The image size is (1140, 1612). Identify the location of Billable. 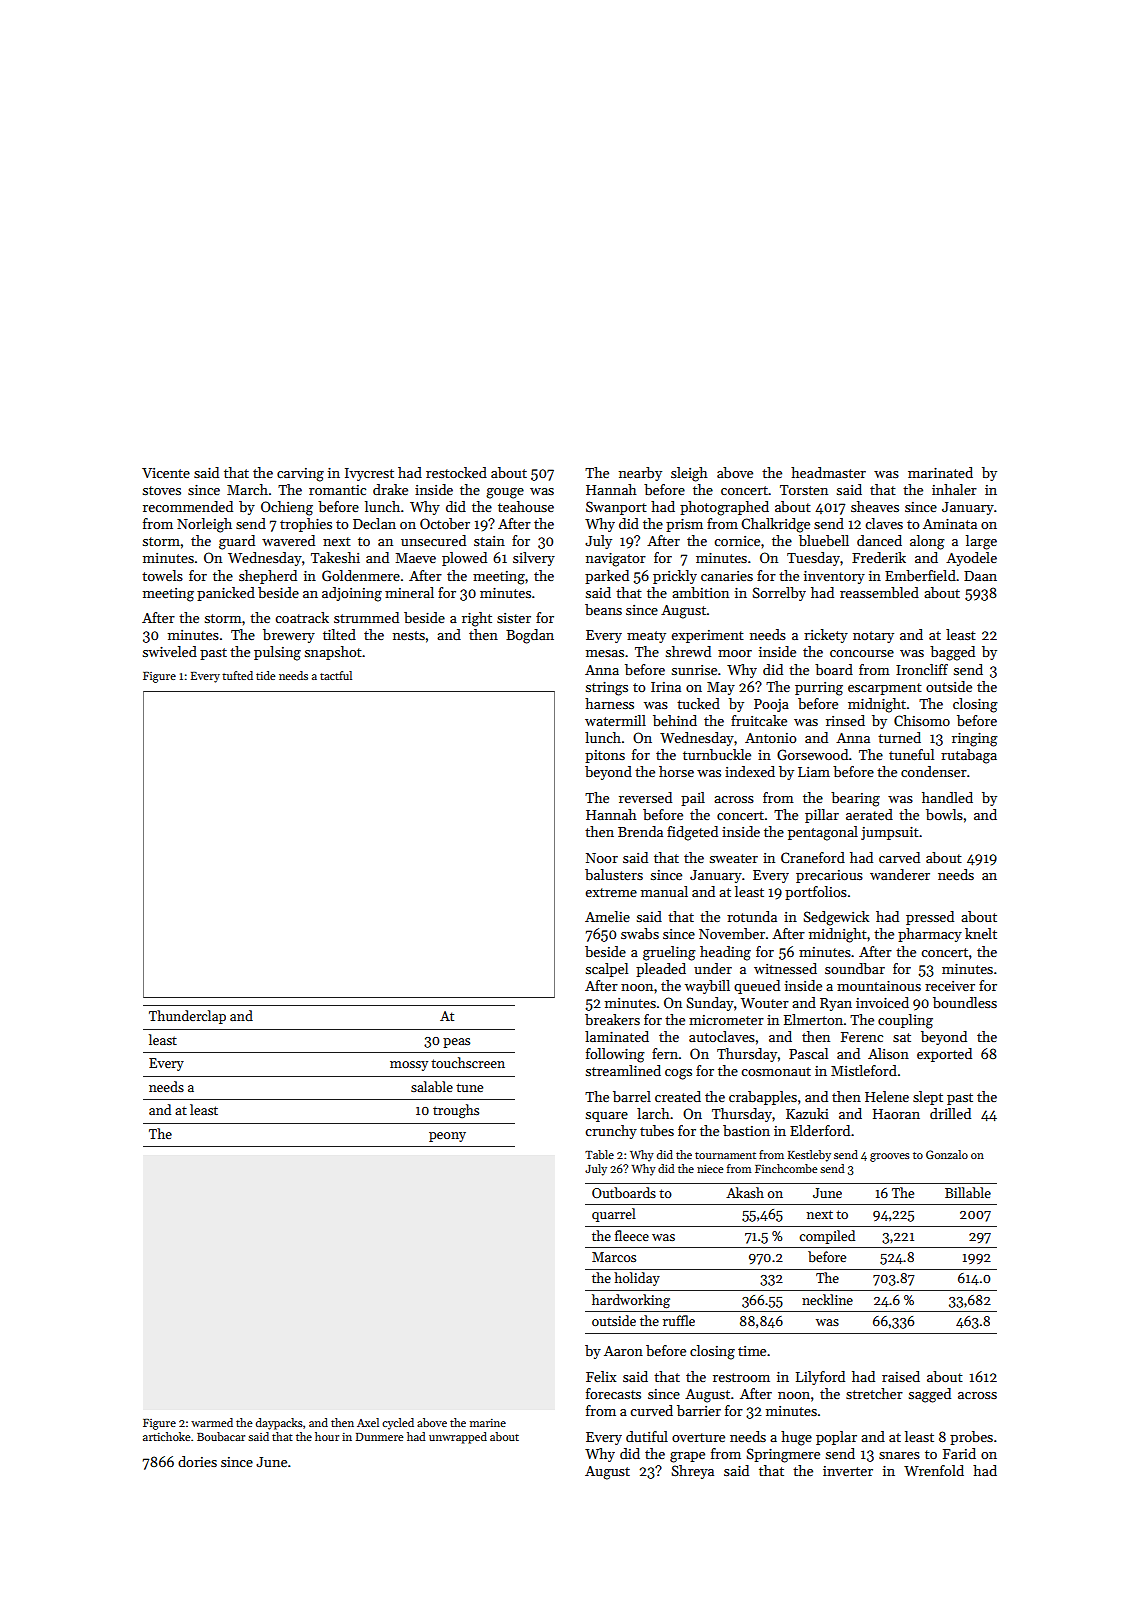
(968, 1192).
